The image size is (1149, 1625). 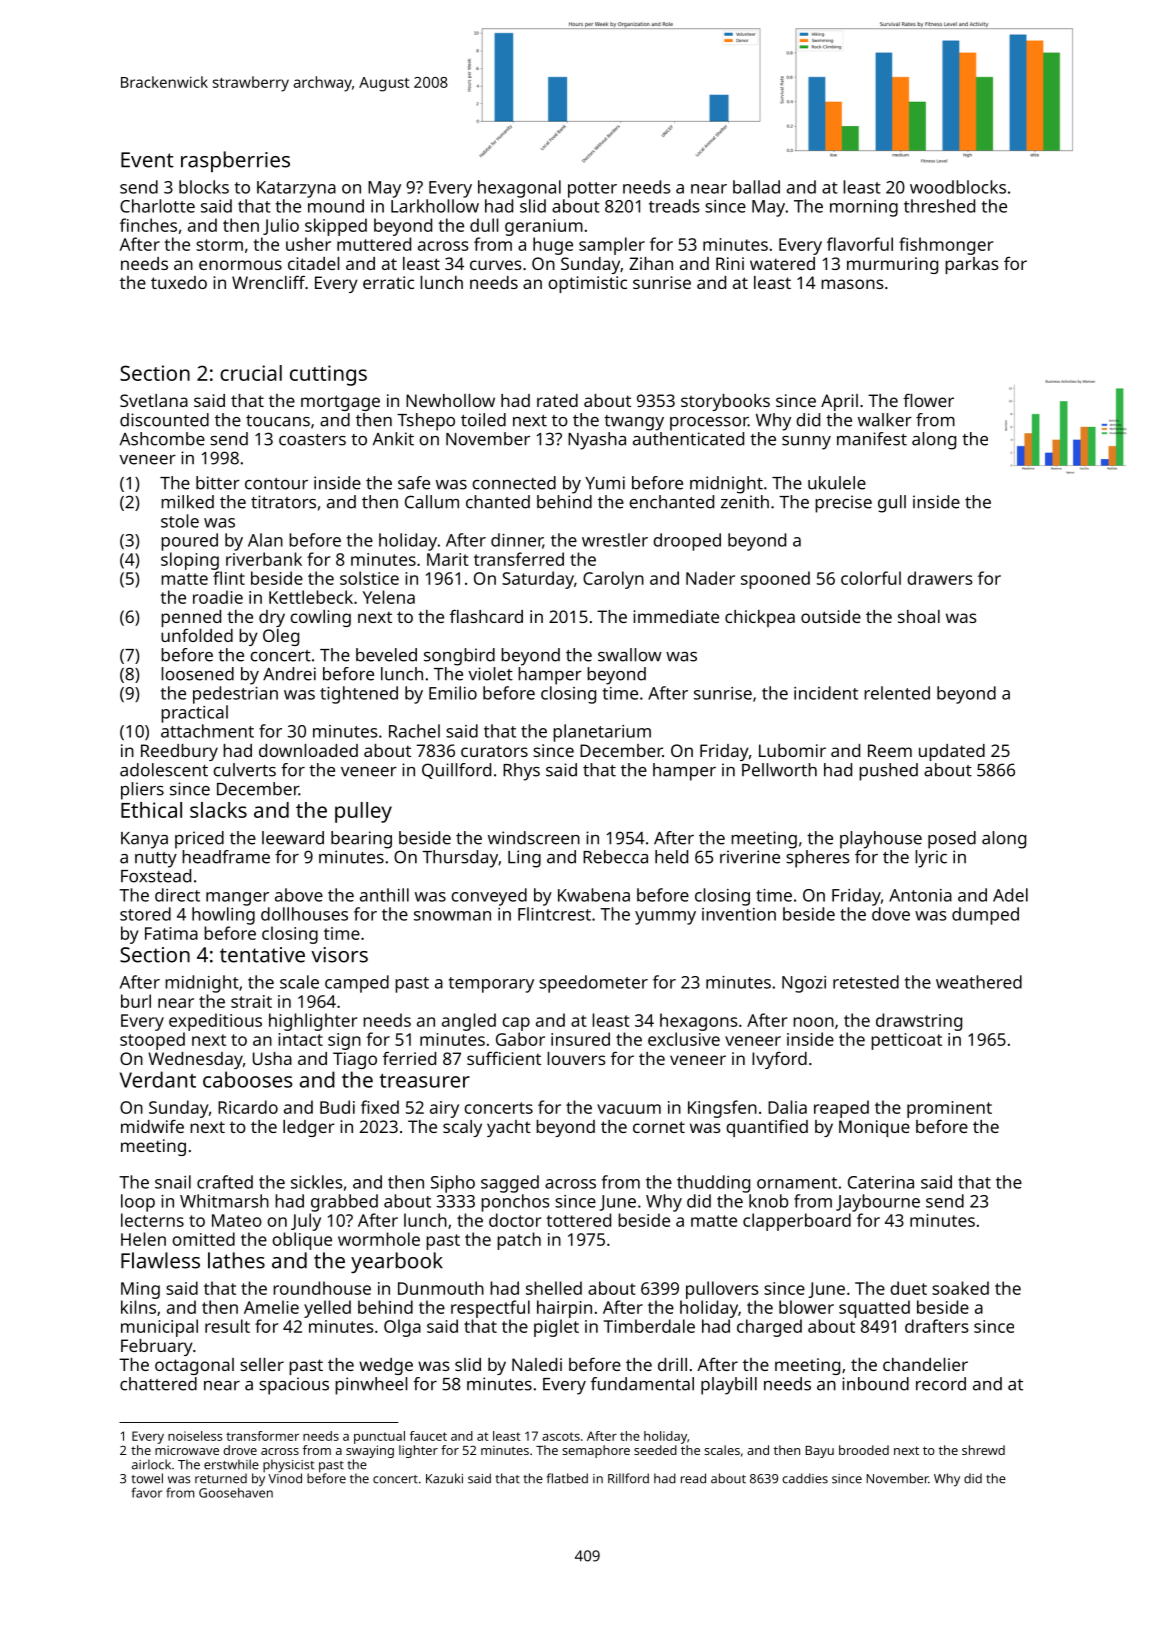 I want to click on threshed, so click(x=939, y=206).
